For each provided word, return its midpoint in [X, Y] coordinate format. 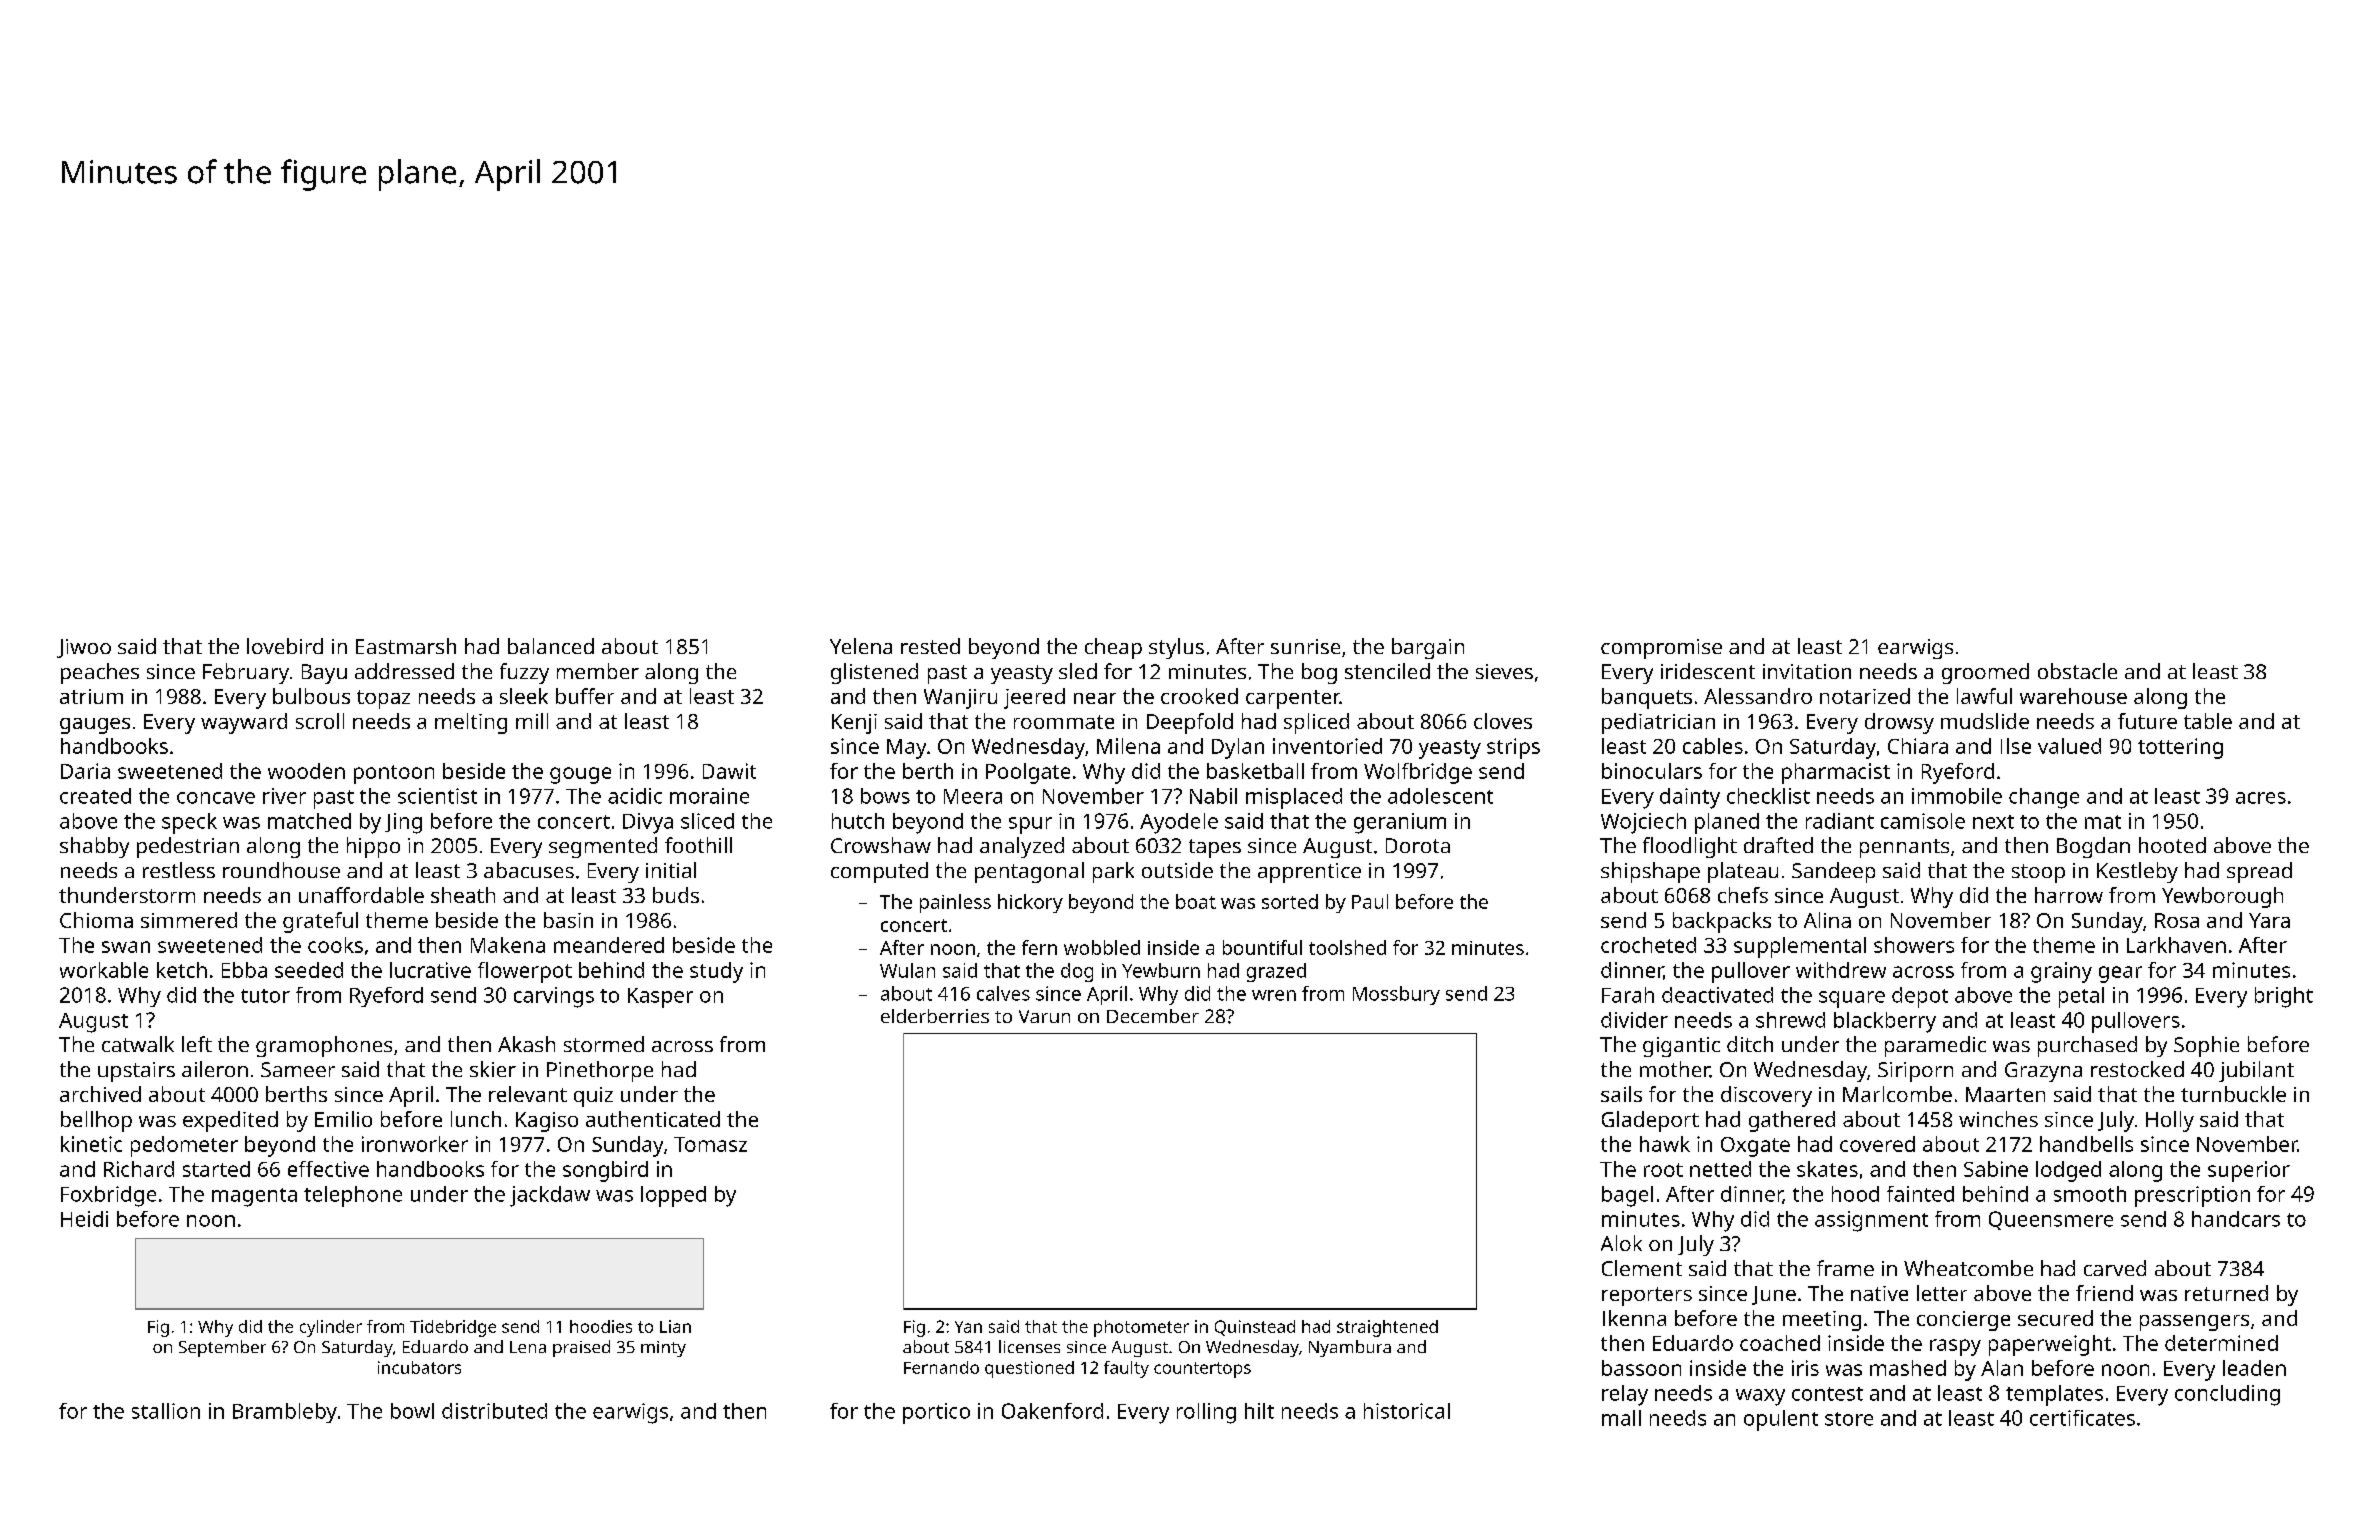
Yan [968, 1327]
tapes [1215, 848]
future [2147, 721]
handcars [2236, 1219]
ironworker [415, 1144]
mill [532, 721]
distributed [494, 1411]
